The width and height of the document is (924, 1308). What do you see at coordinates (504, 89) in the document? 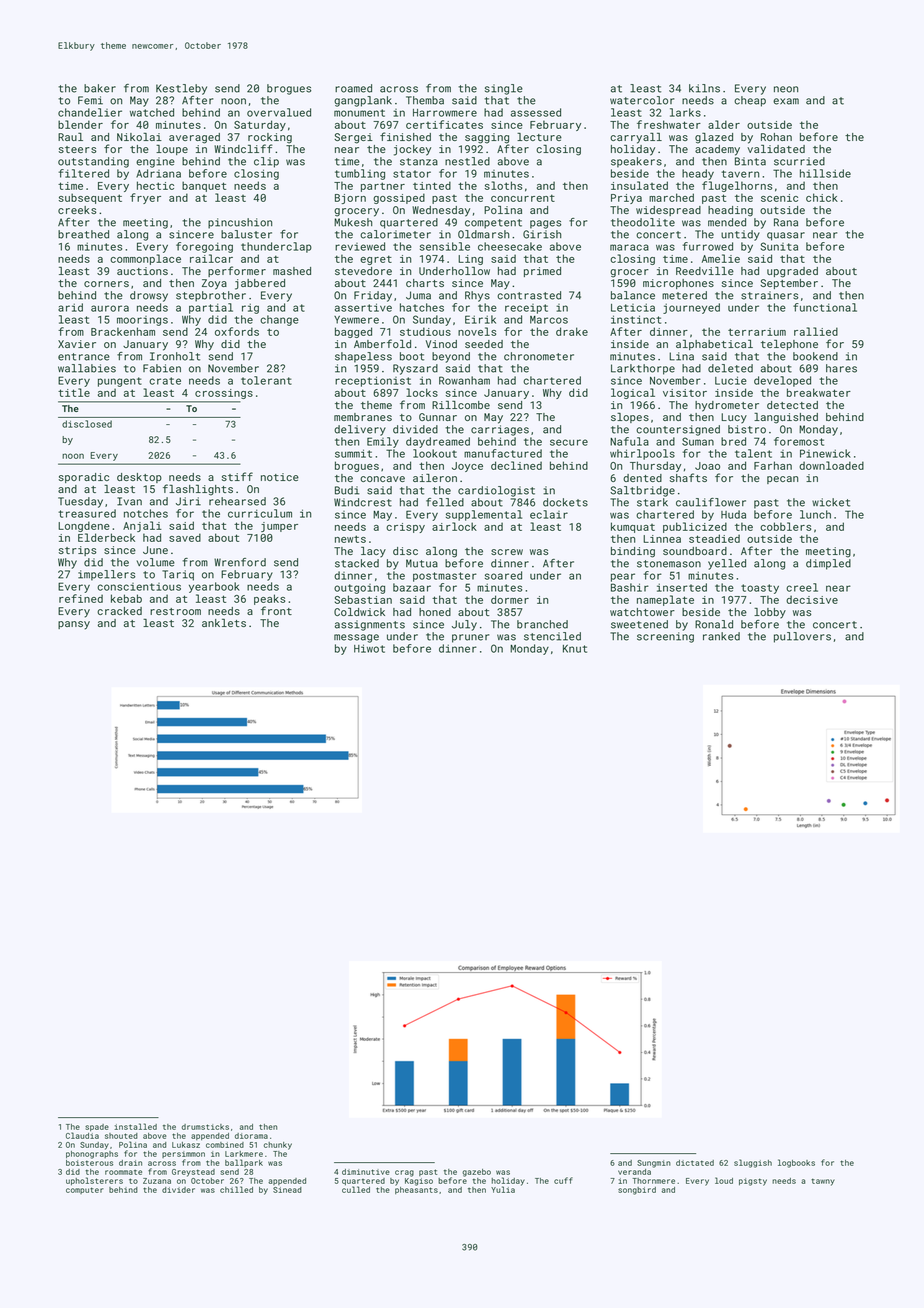
I see `single` at bounding box center [504, 89].
